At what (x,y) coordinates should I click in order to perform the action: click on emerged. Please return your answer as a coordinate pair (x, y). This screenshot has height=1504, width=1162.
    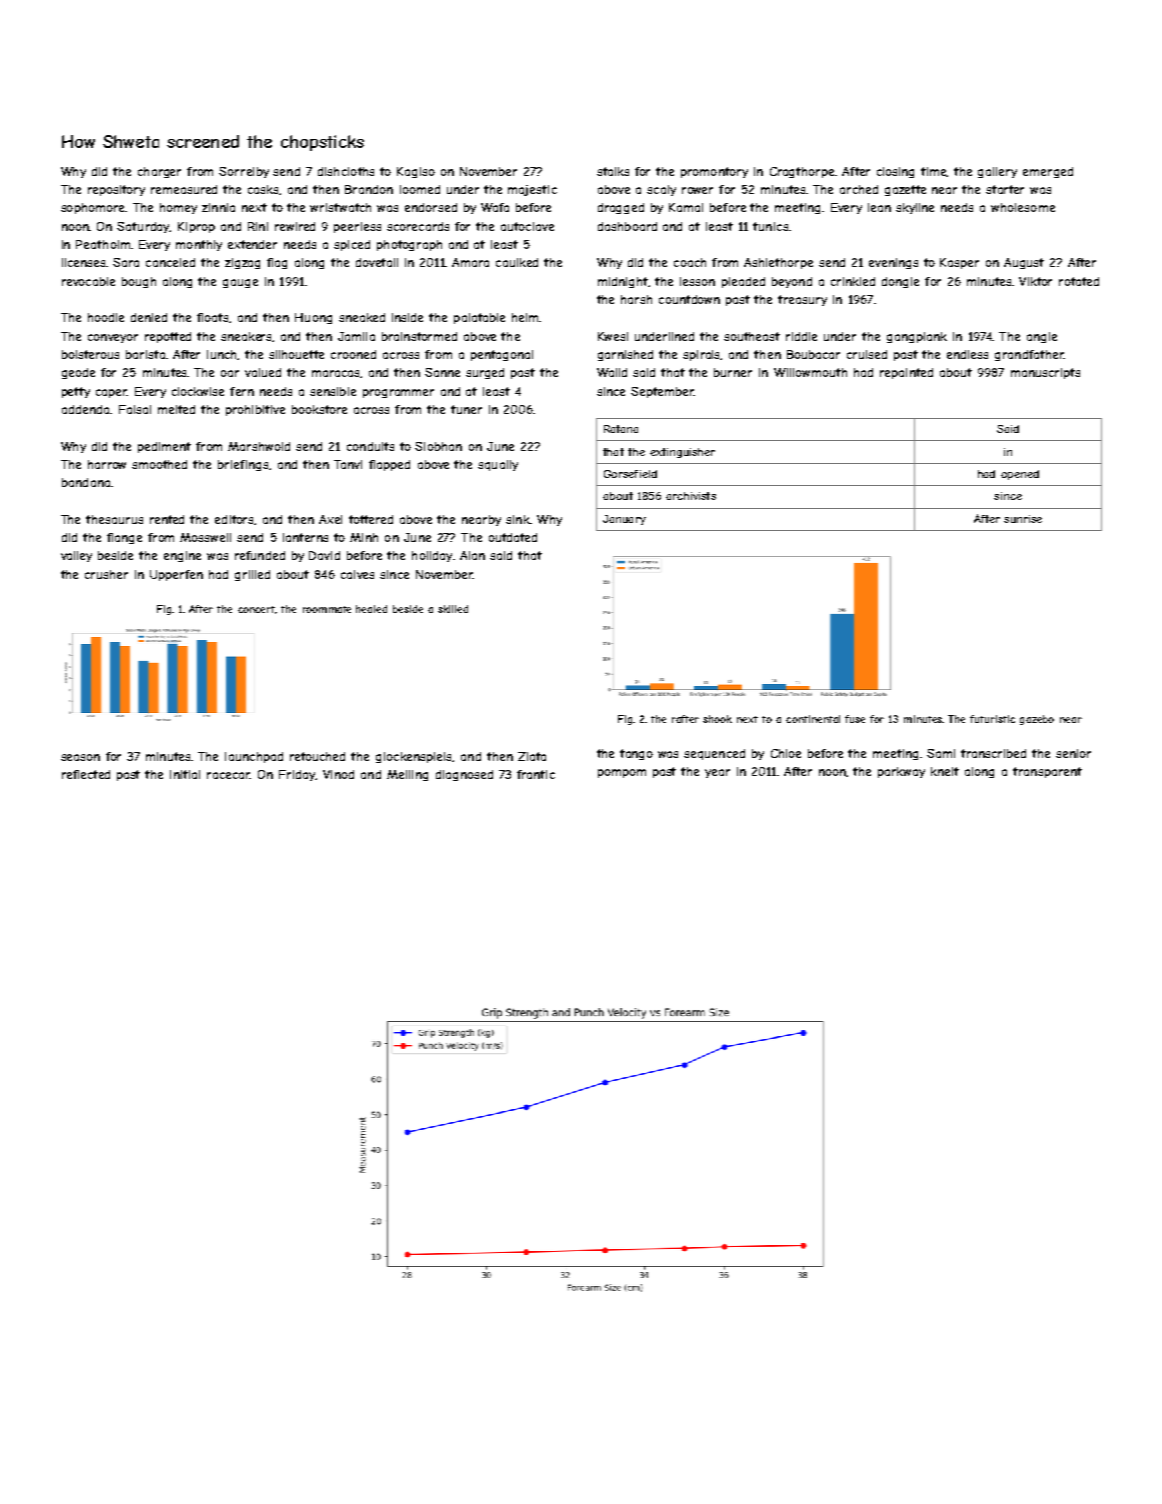
    Looking at the image, I should click on (1048, 172).
